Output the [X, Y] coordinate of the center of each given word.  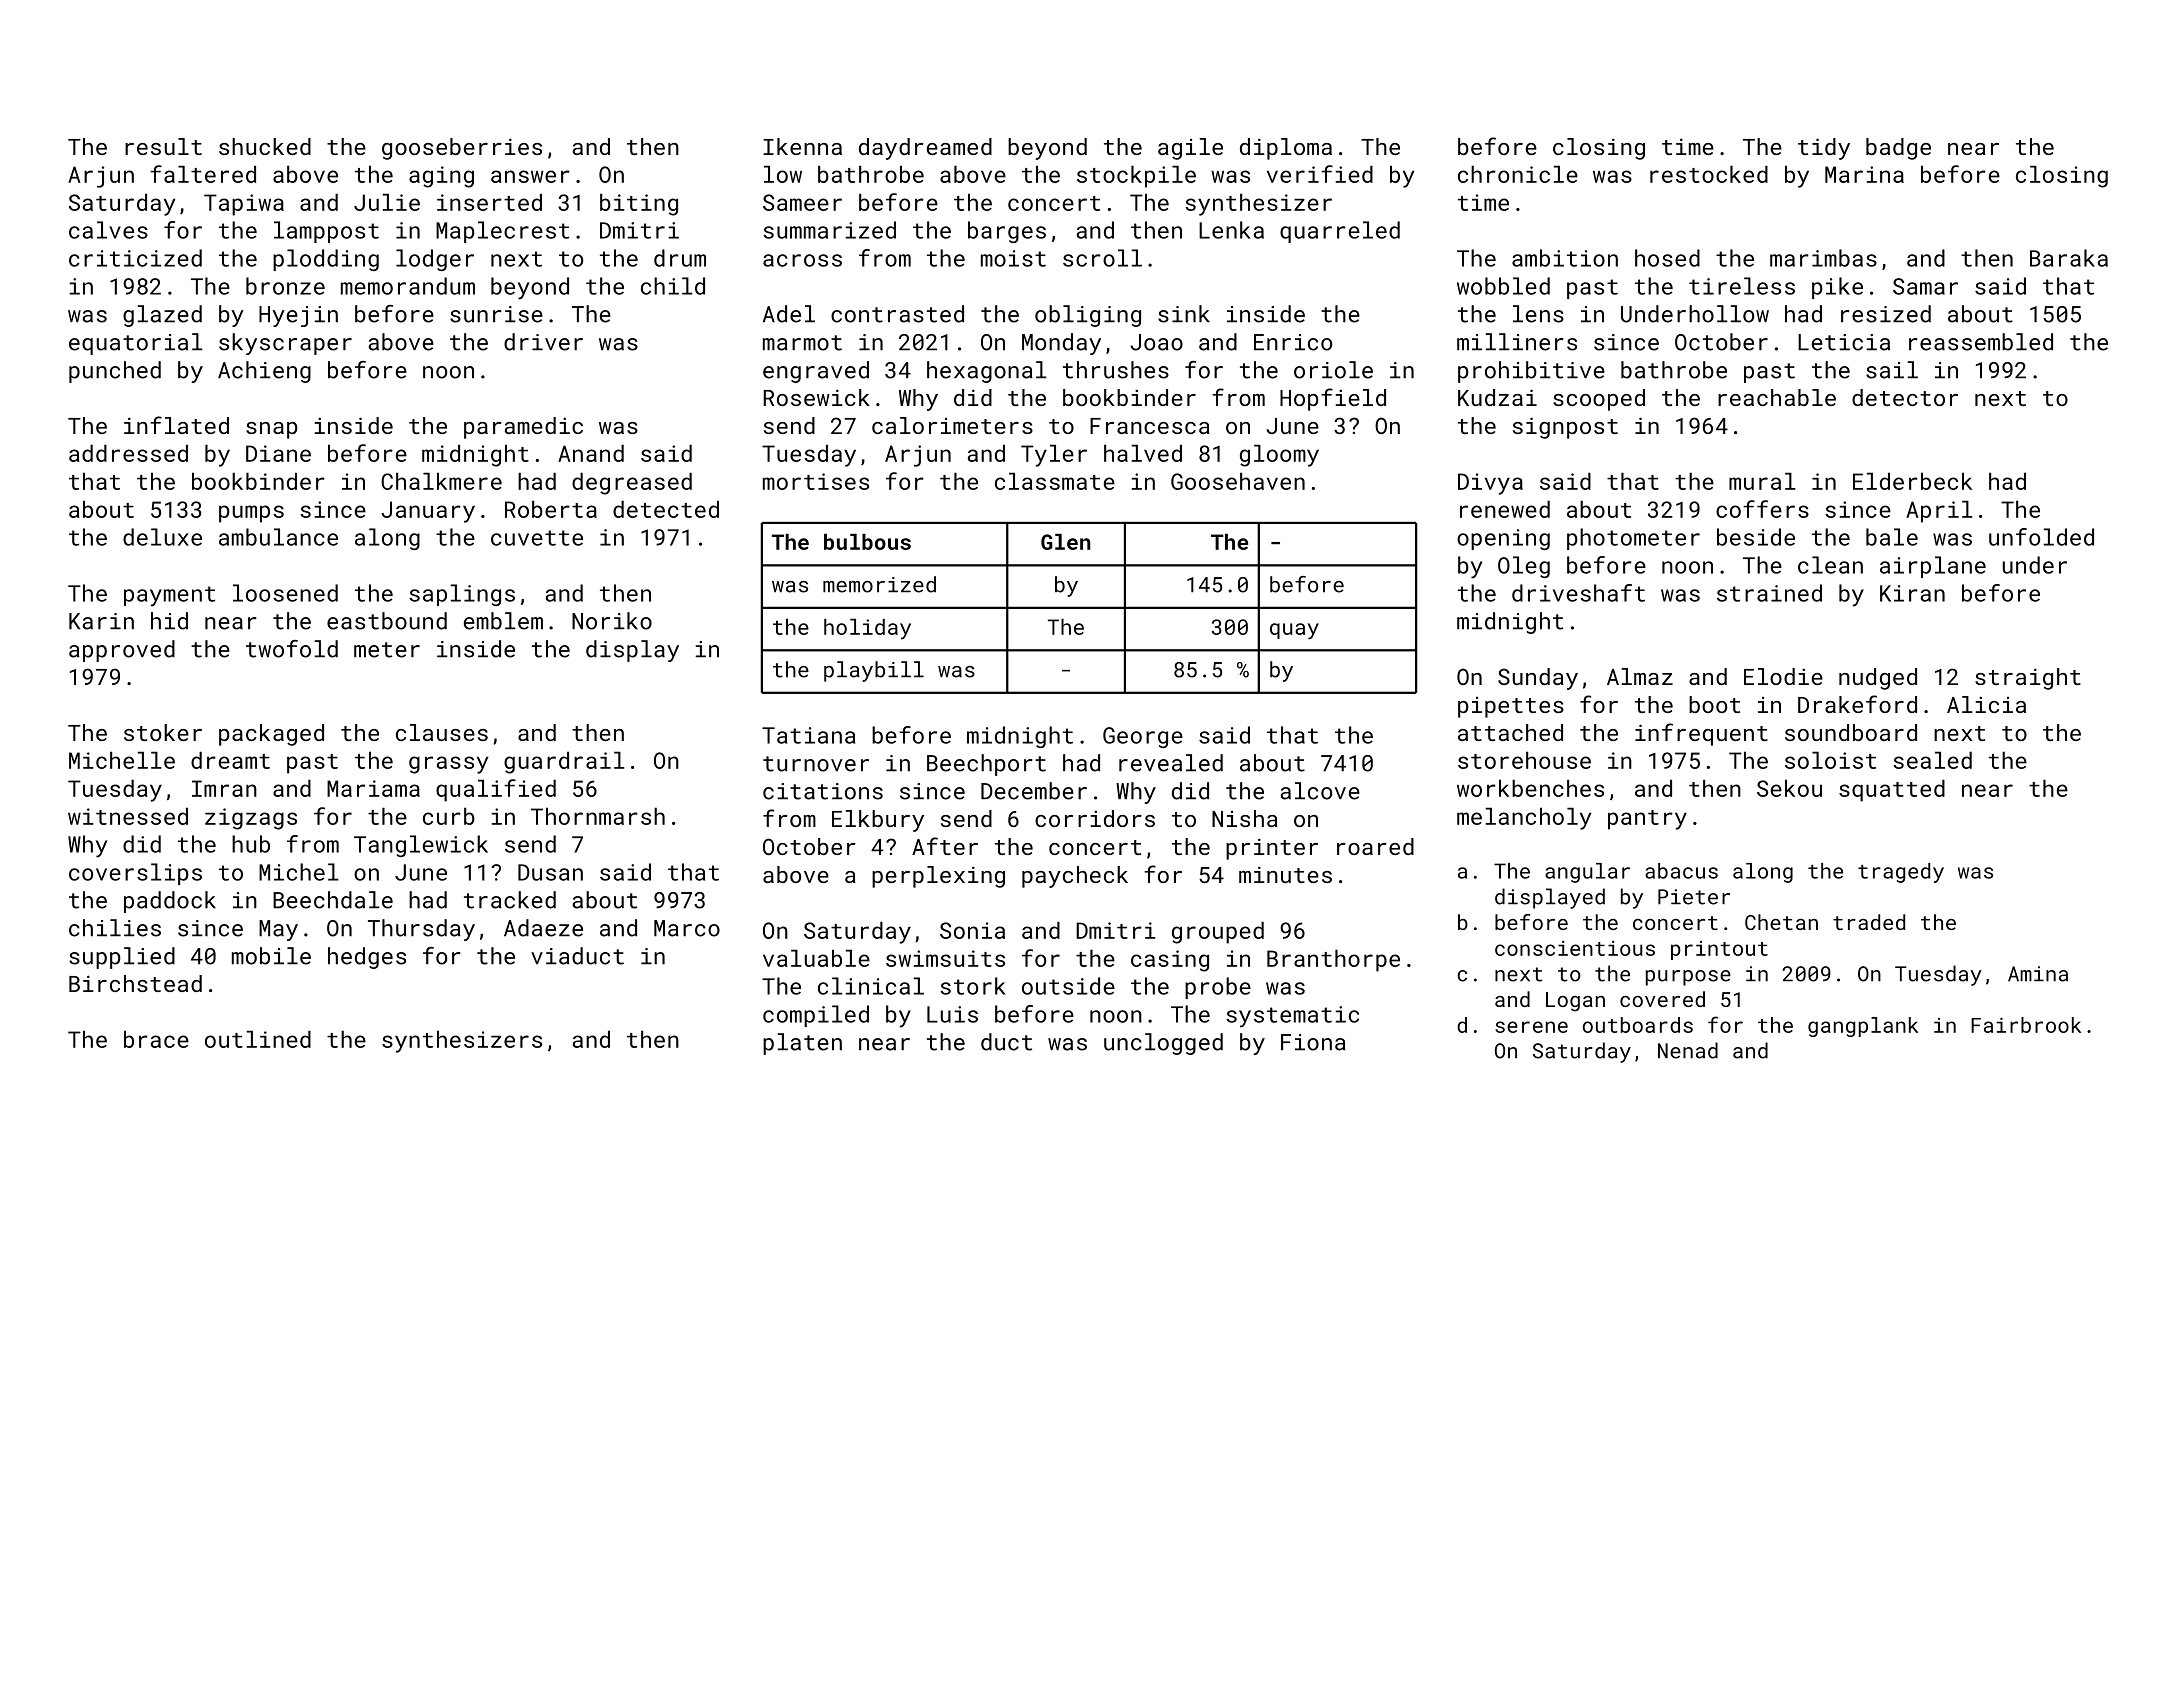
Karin [101, 621]
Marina [1864, 174]
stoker [163, 732]
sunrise [496, 314]
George [1143, 737]
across [802, 260]
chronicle [1518, 174]
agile [1190, 149]
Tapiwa [244, 205]
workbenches [1530, 788]
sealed [1933, 760]
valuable [816, 958]
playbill [874, 671]
